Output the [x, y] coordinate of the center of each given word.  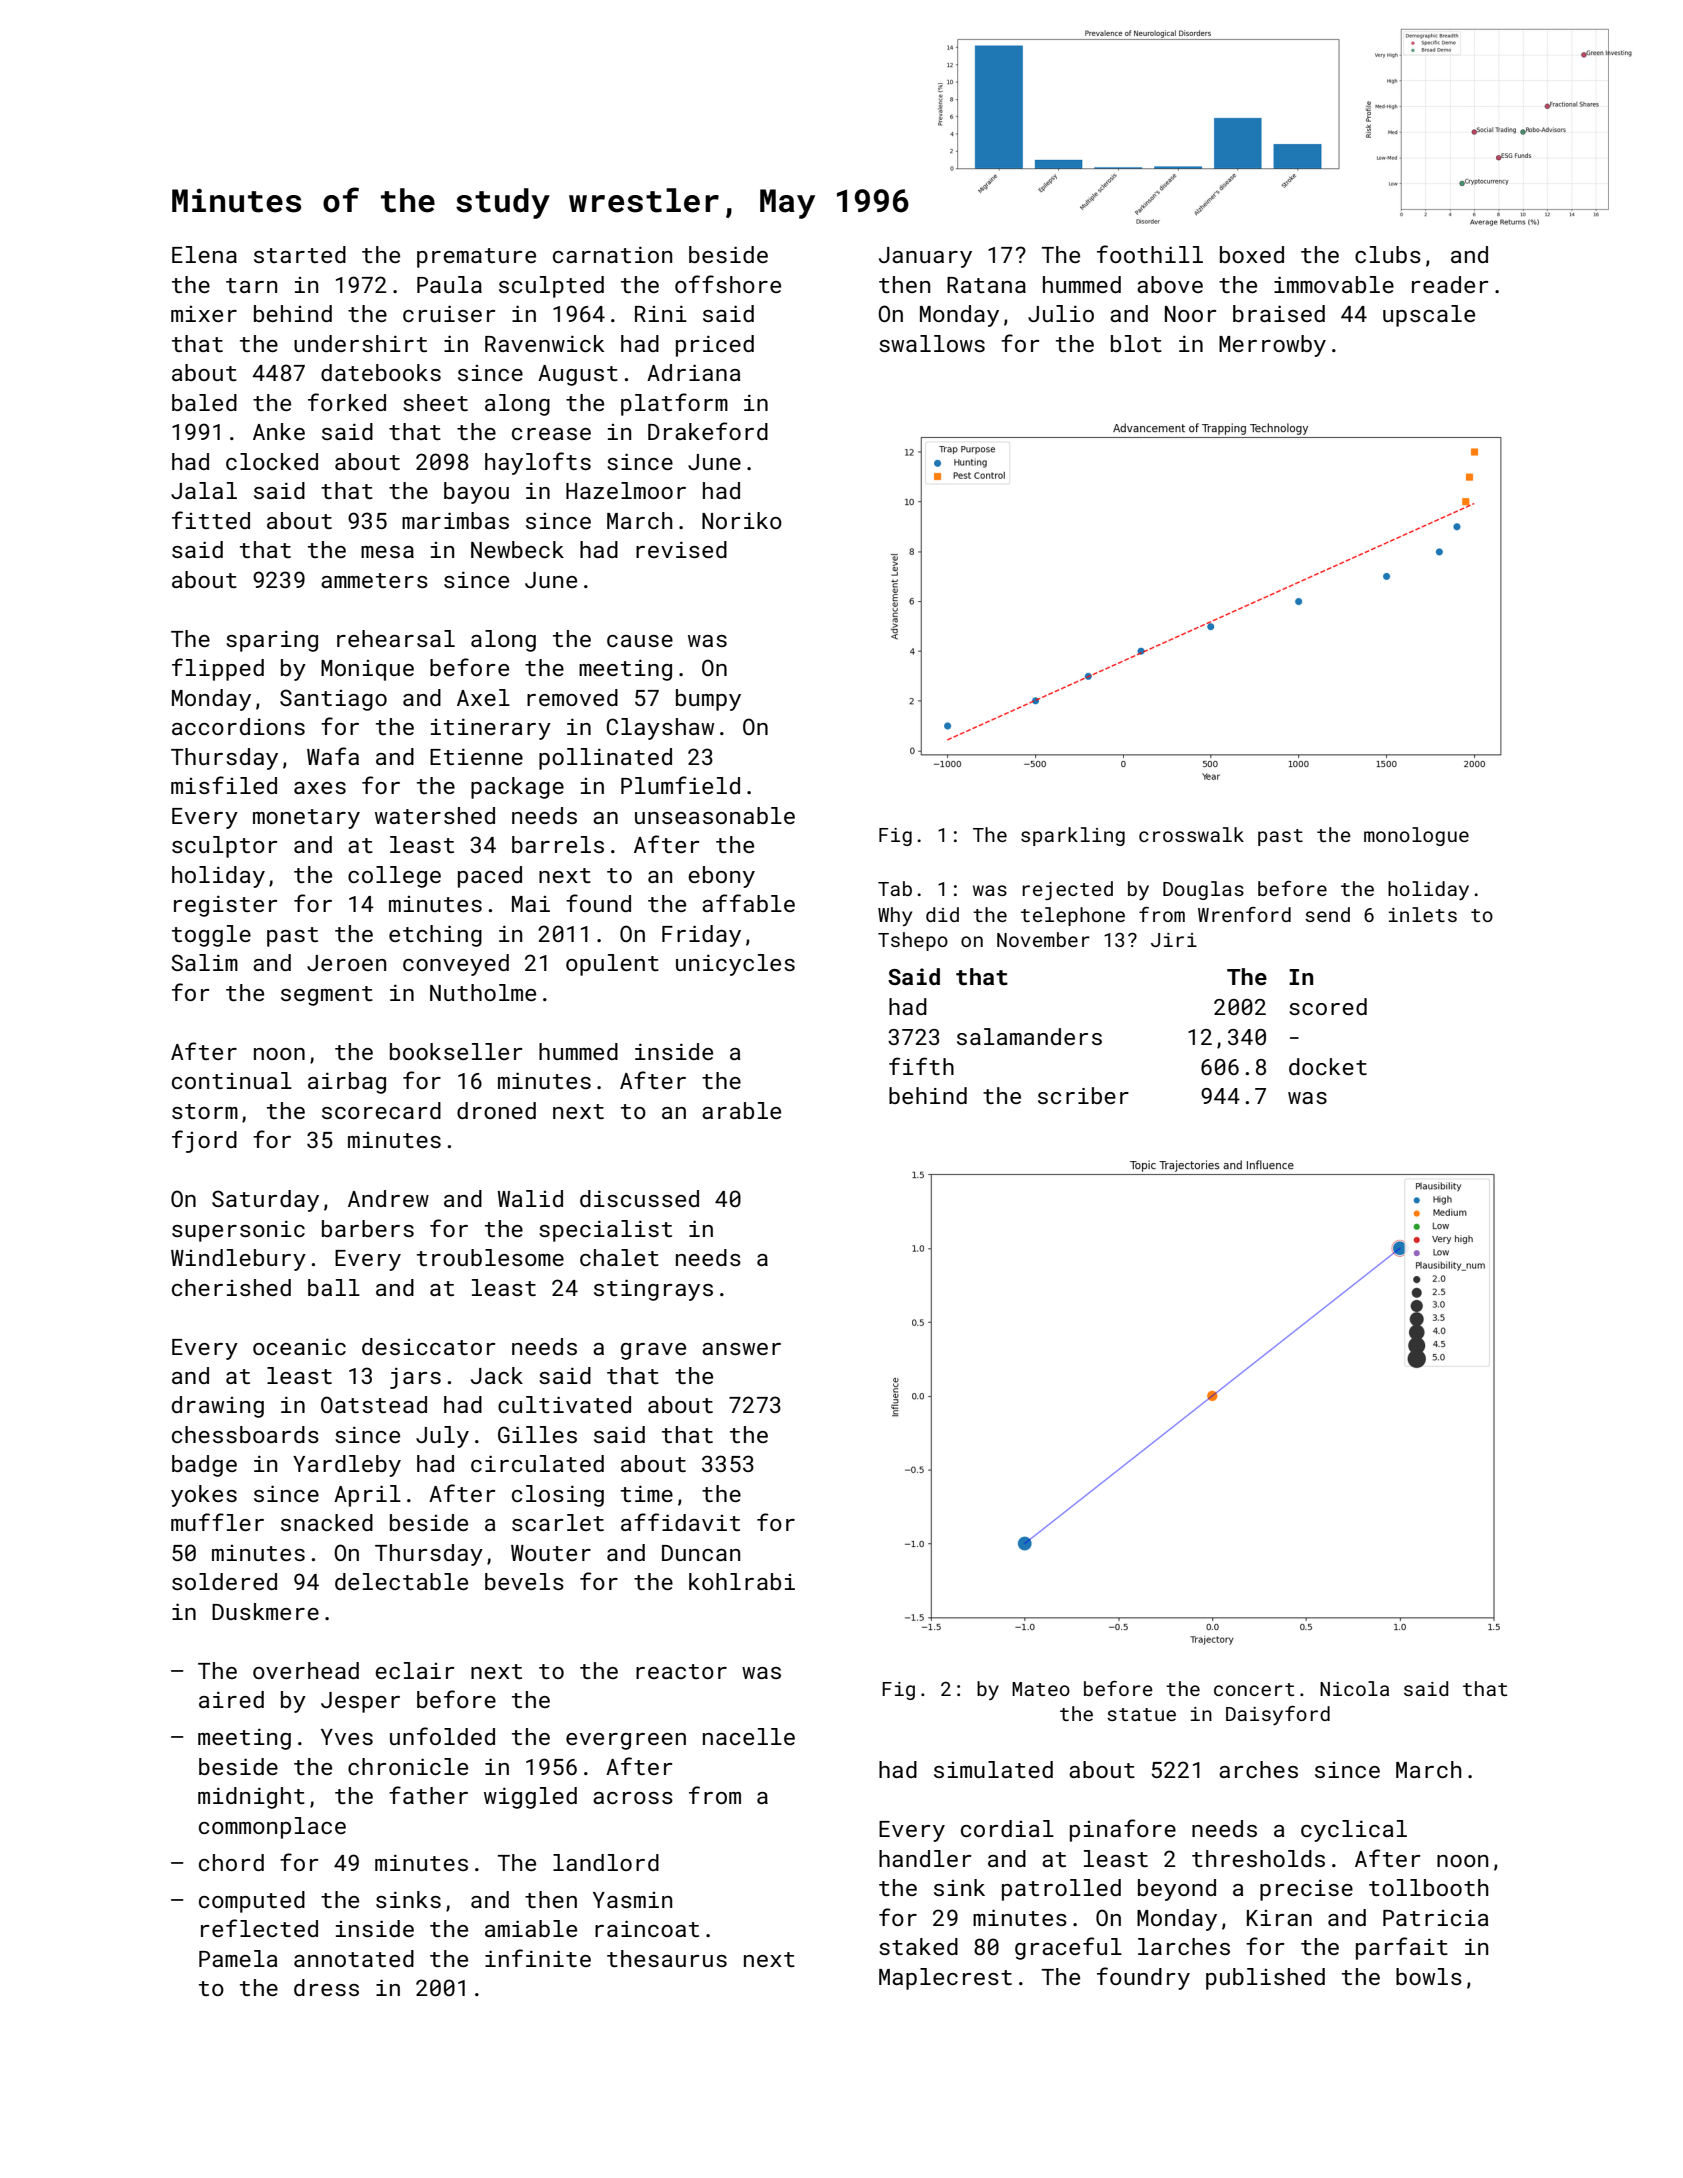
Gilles [537, 1434]
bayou [476, 493]
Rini [661, 313]
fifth [921, 1066]
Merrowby [1272, 346]
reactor [681, 1671]
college [394, 877]
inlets [1423, 914]
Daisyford [1278, 1715]
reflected [259, 1928]
